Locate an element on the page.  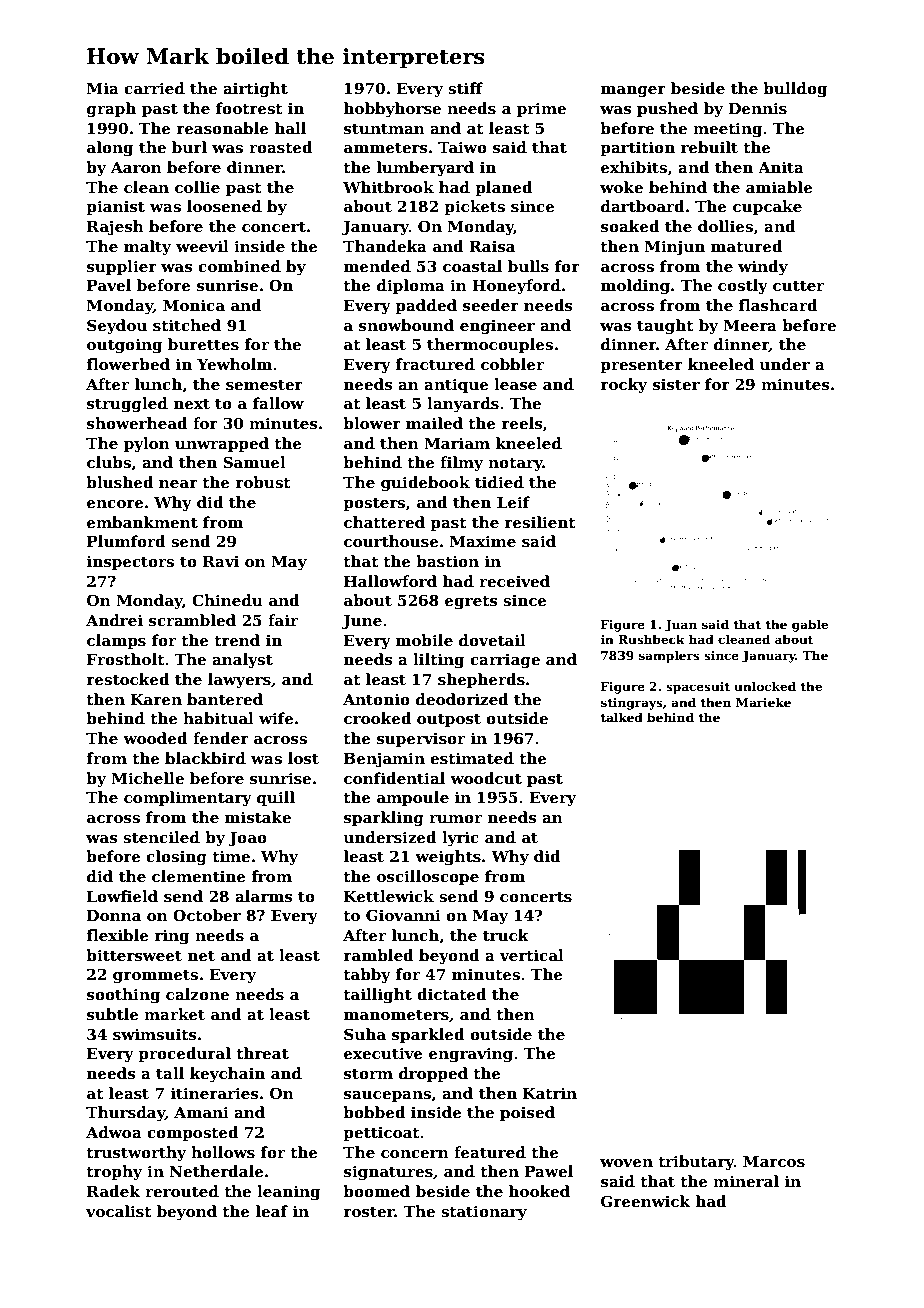
footrest is located at coordinates (249, 108).
